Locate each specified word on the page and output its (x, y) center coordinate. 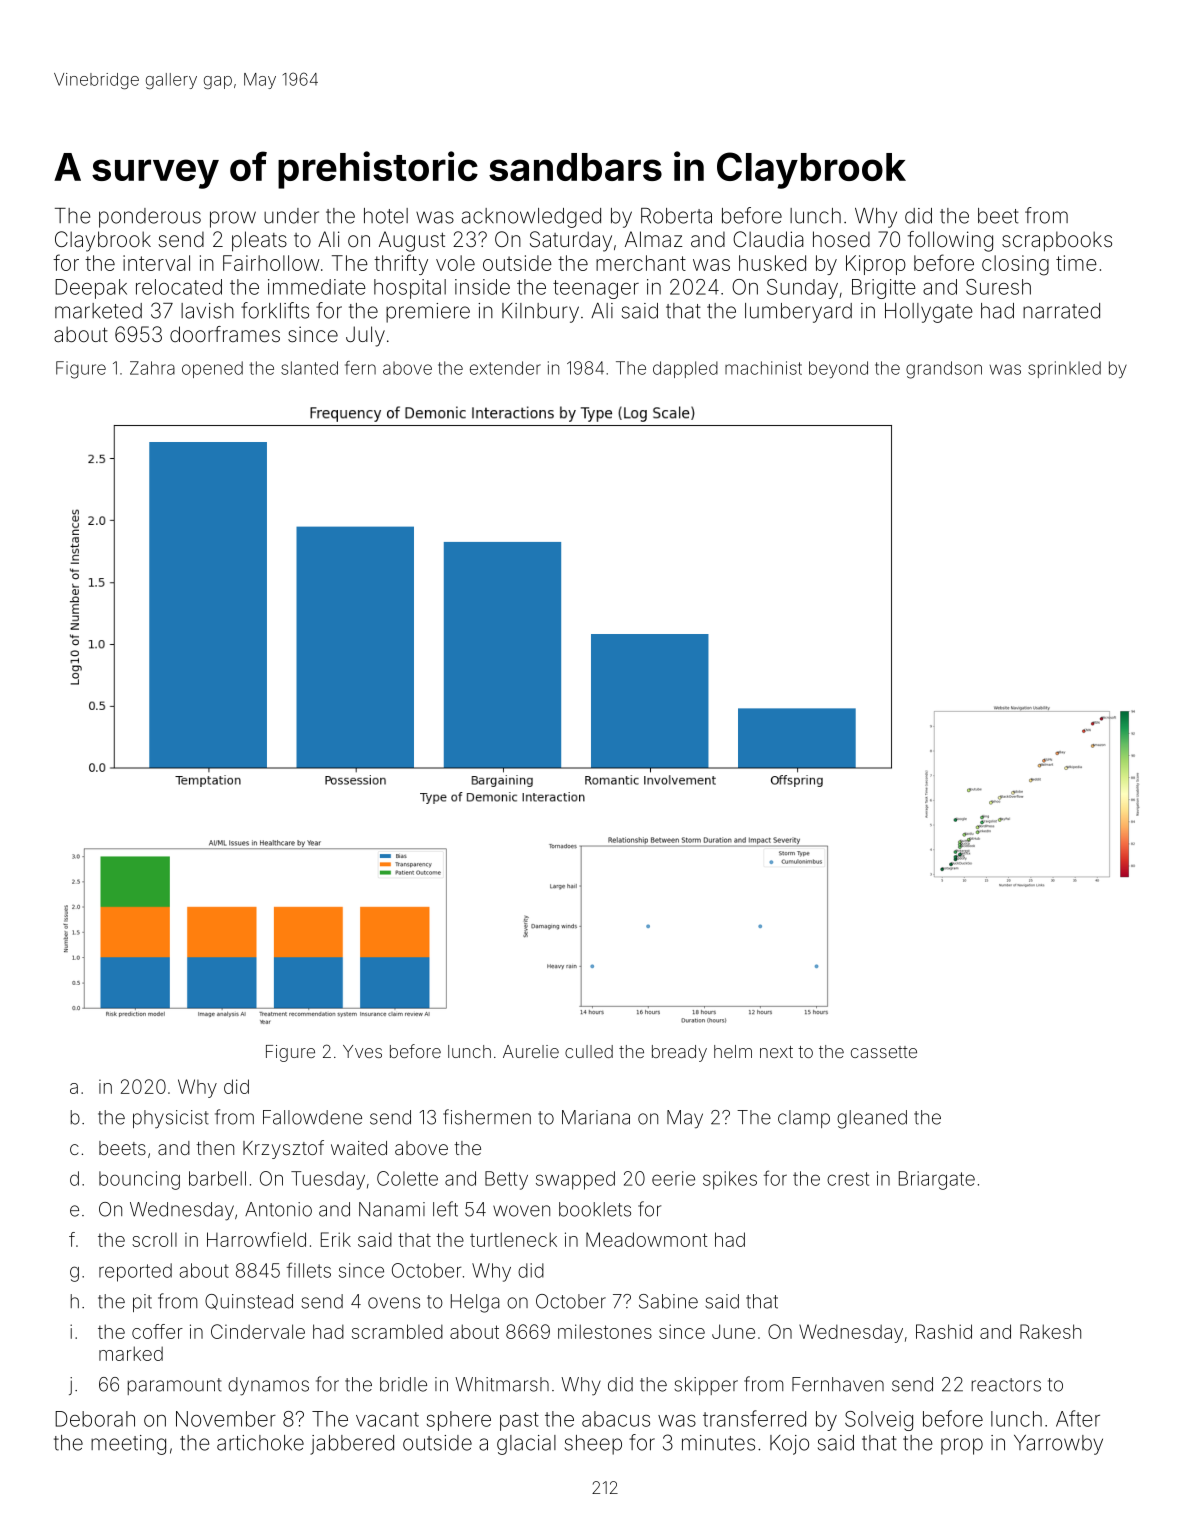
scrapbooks (1057, 241)
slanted (309, 368)
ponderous (150, 218)
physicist (171, 1119)
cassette (884, 1052)
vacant (387, 1419)
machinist (763, 368)
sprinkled (1064, 369)
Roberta (676, 216)
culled (589, 1051)
